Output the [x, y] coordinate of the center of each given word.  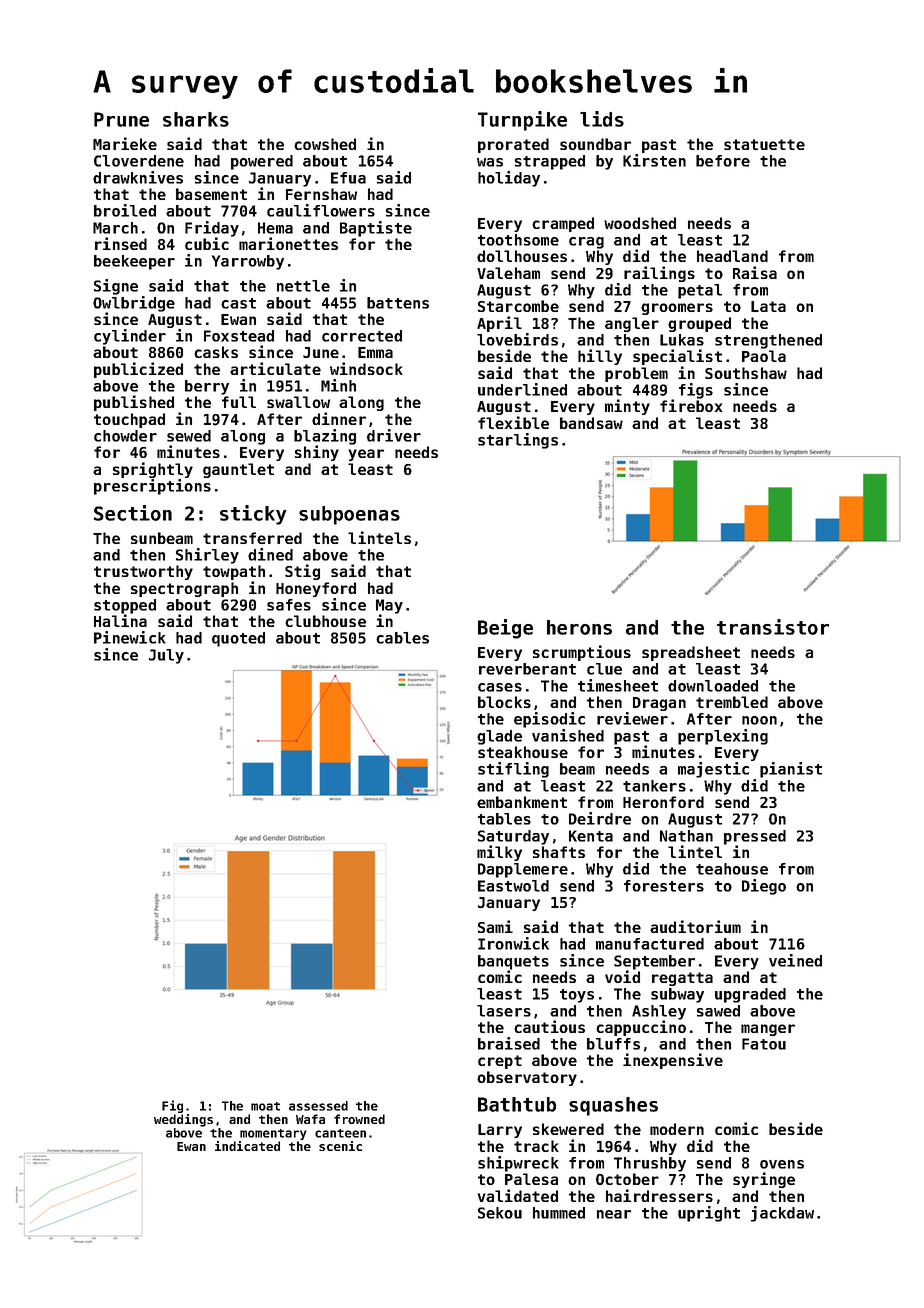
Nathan [686, 836]
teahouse [732, 869]
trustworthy [143, 572]
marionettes [288, 243]
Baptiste [376, 229]
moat [265, 1106]
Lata [768, 306]
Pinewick [130, 637]
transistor [773, 627]
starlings [518, 441]
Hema [275, 228]
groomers [677, 309]
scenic [340, 1146]
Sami [495, 926]
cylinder [130, 337]
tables [504, 819]
